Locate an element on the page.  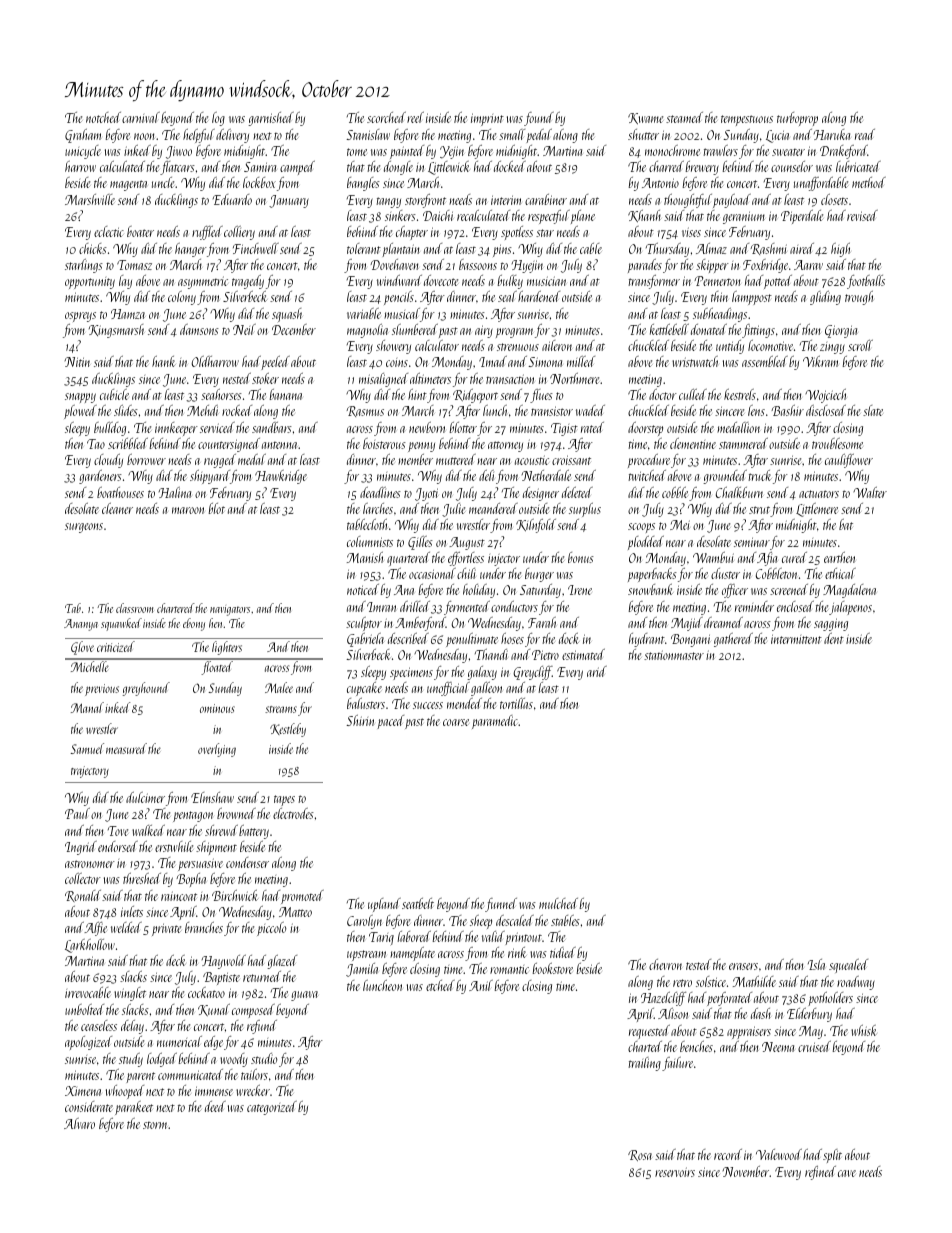
Jiwoo is located at coordinates (179, 152).
